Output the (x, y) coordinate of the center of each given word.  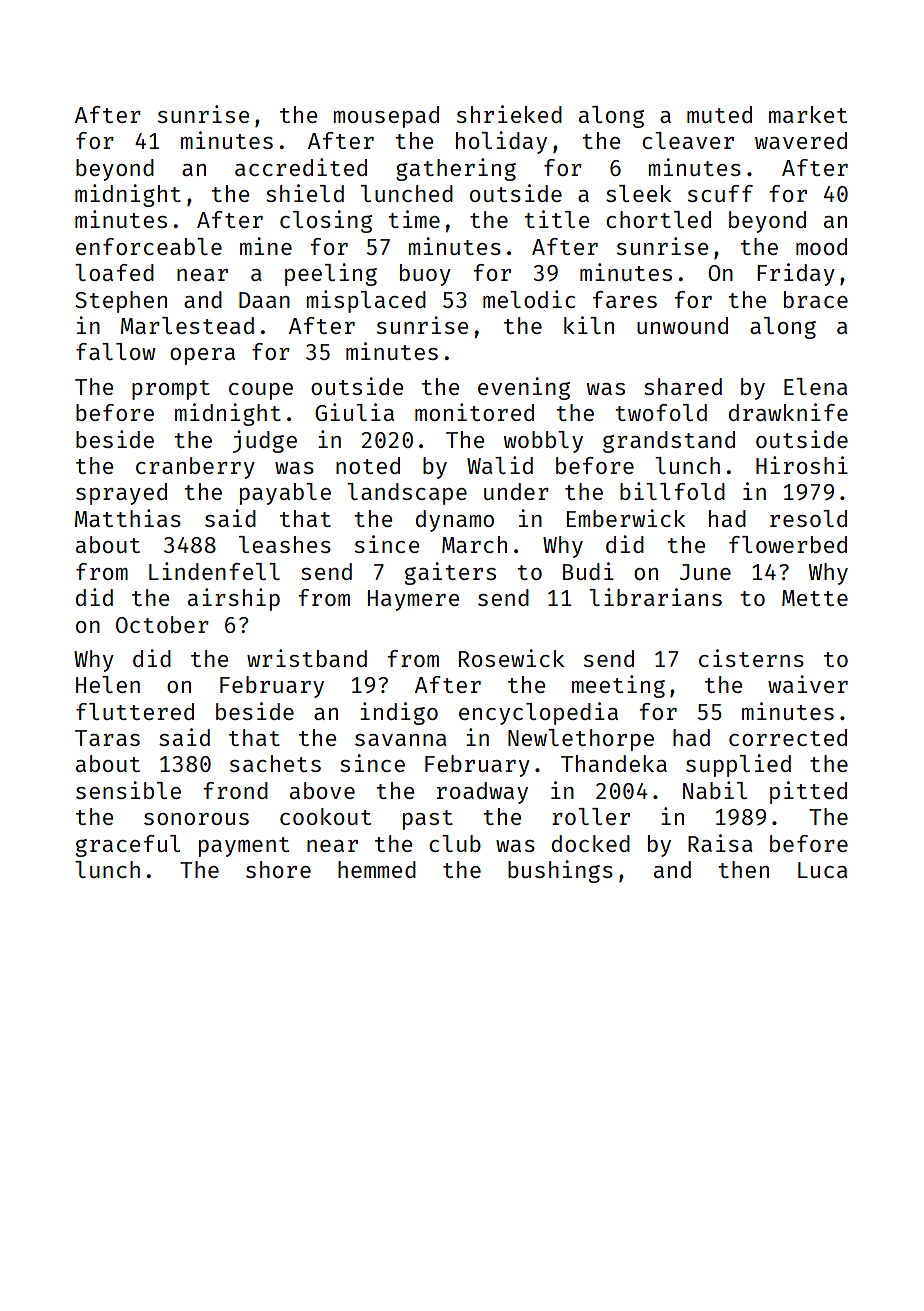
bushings (560, 871)
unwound (682, 325)
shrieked (509, 114)
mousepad (386, 117)
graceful (128, 846)
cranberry (195, 468)
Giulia (354, 412)
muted (719, 114)
